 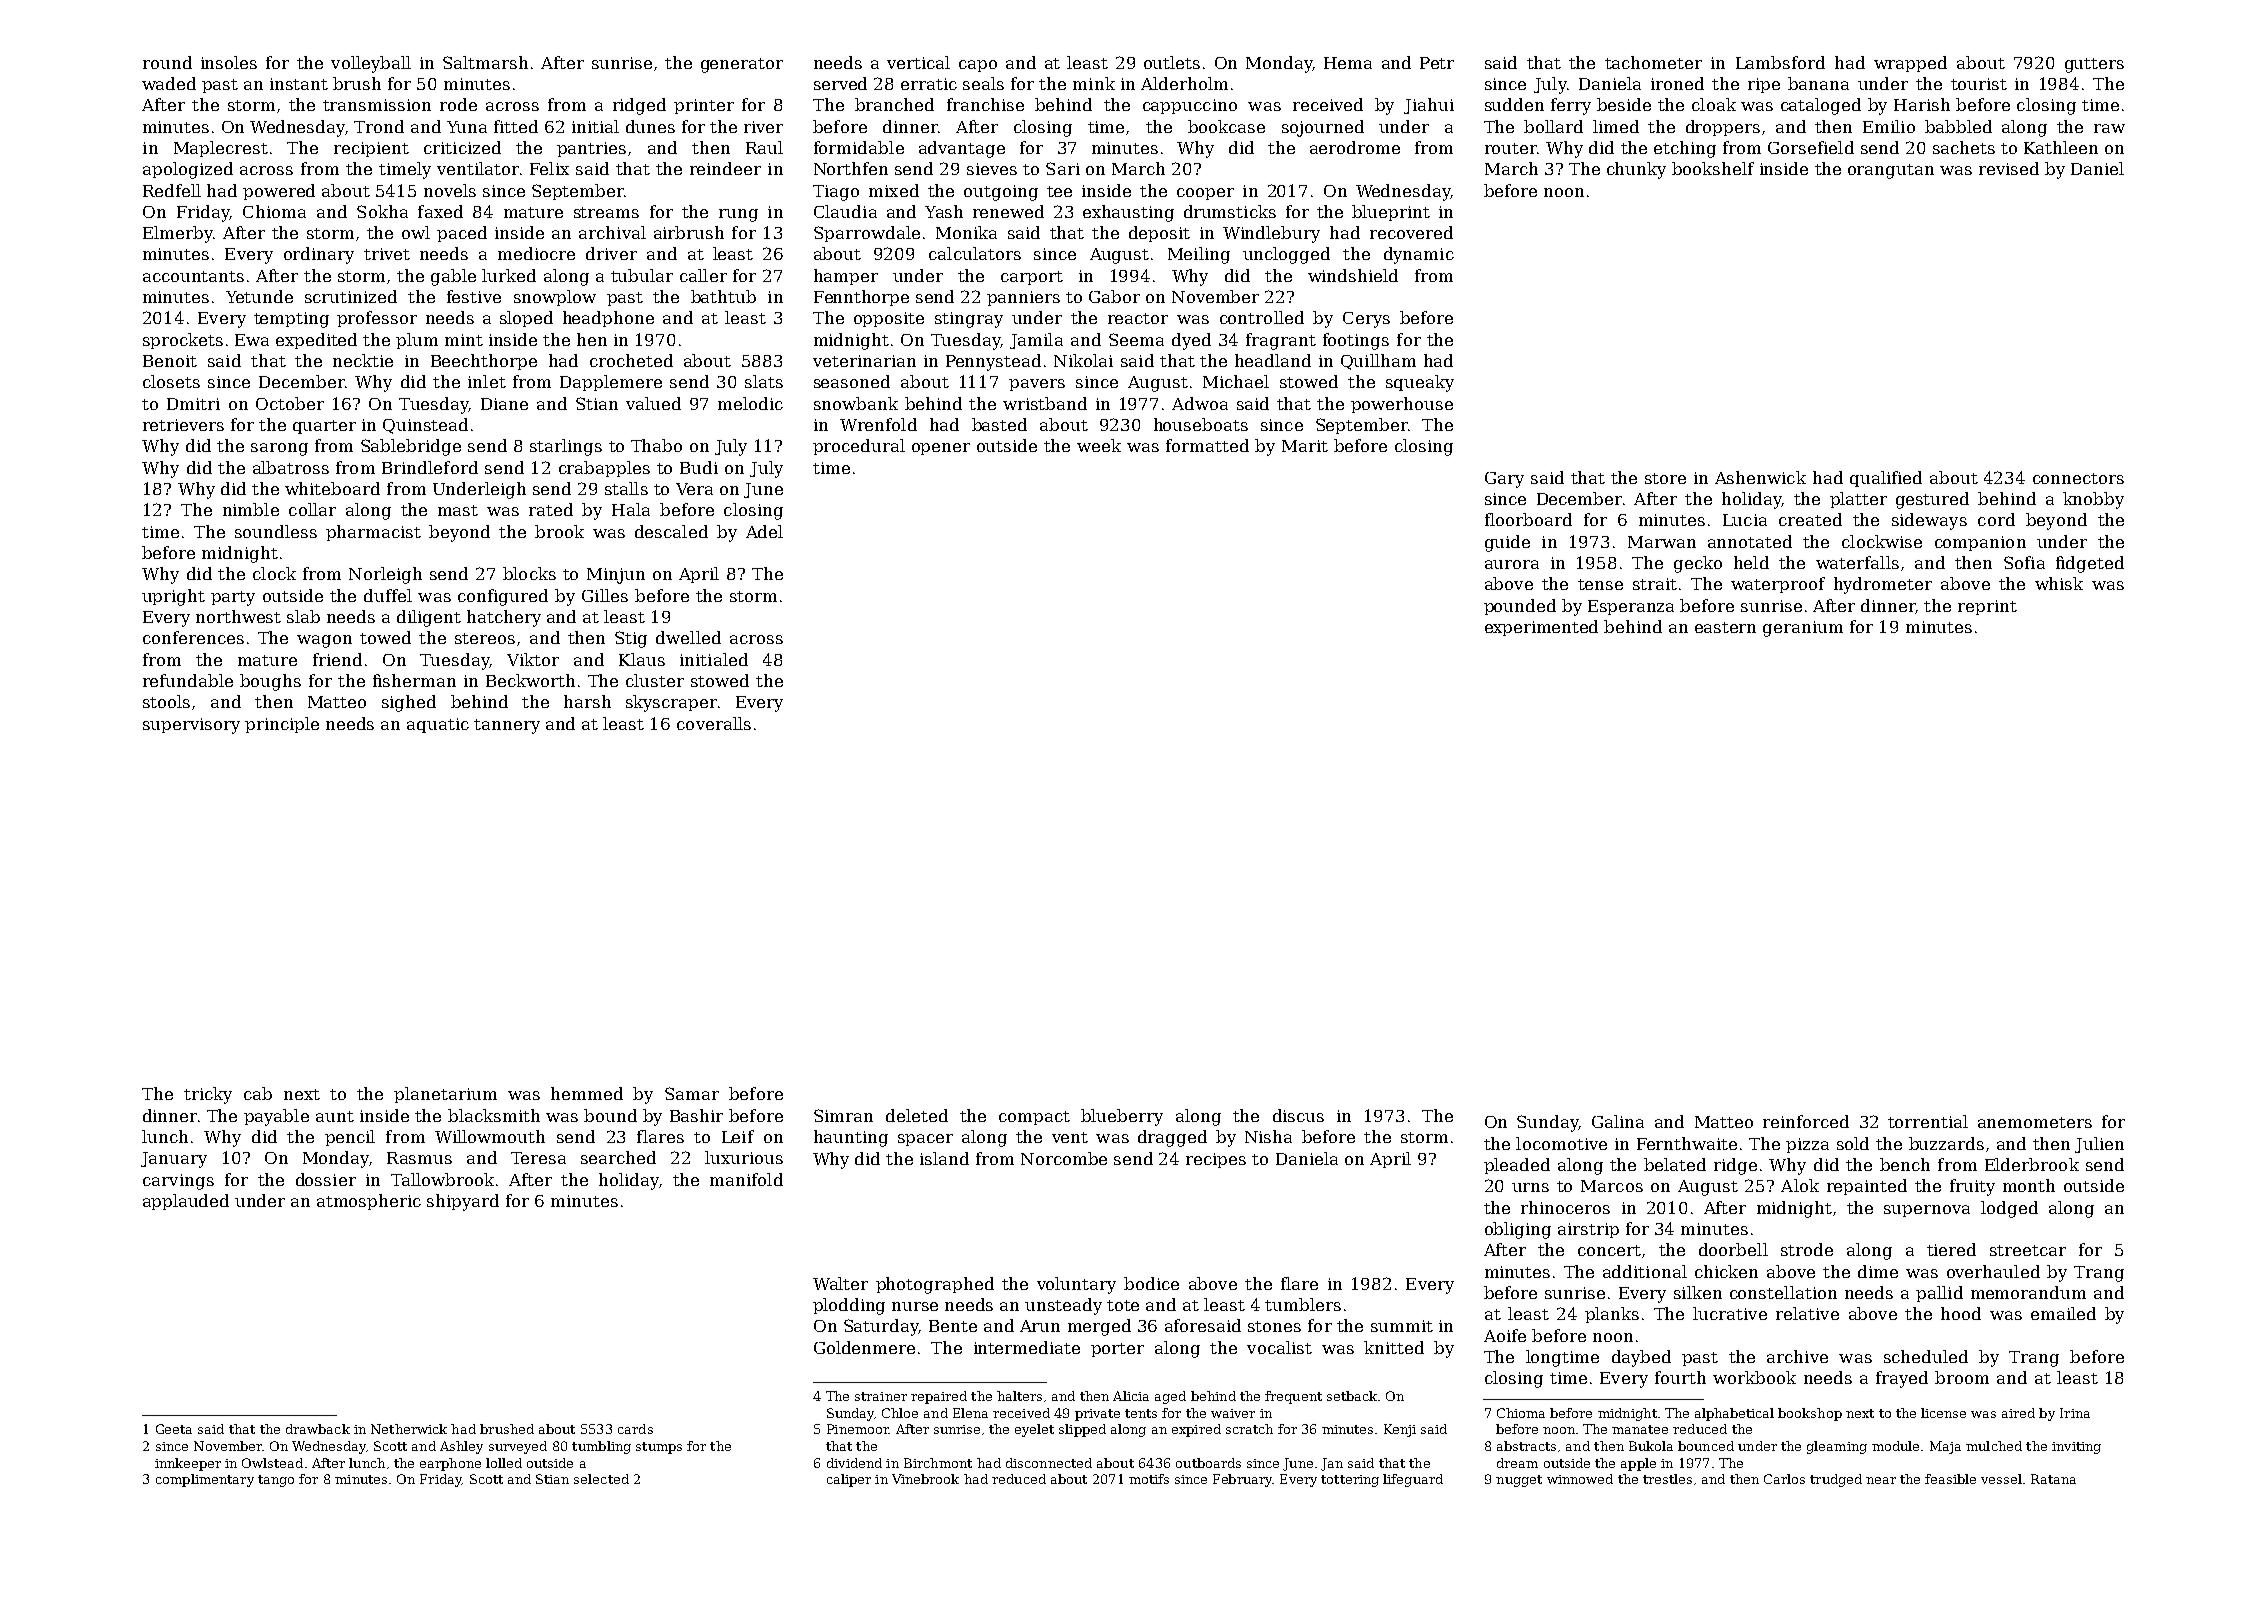 What do you see at coordinates (1725, 627) in the image?
I see `eastern` at bounding box center [1725, 627].
